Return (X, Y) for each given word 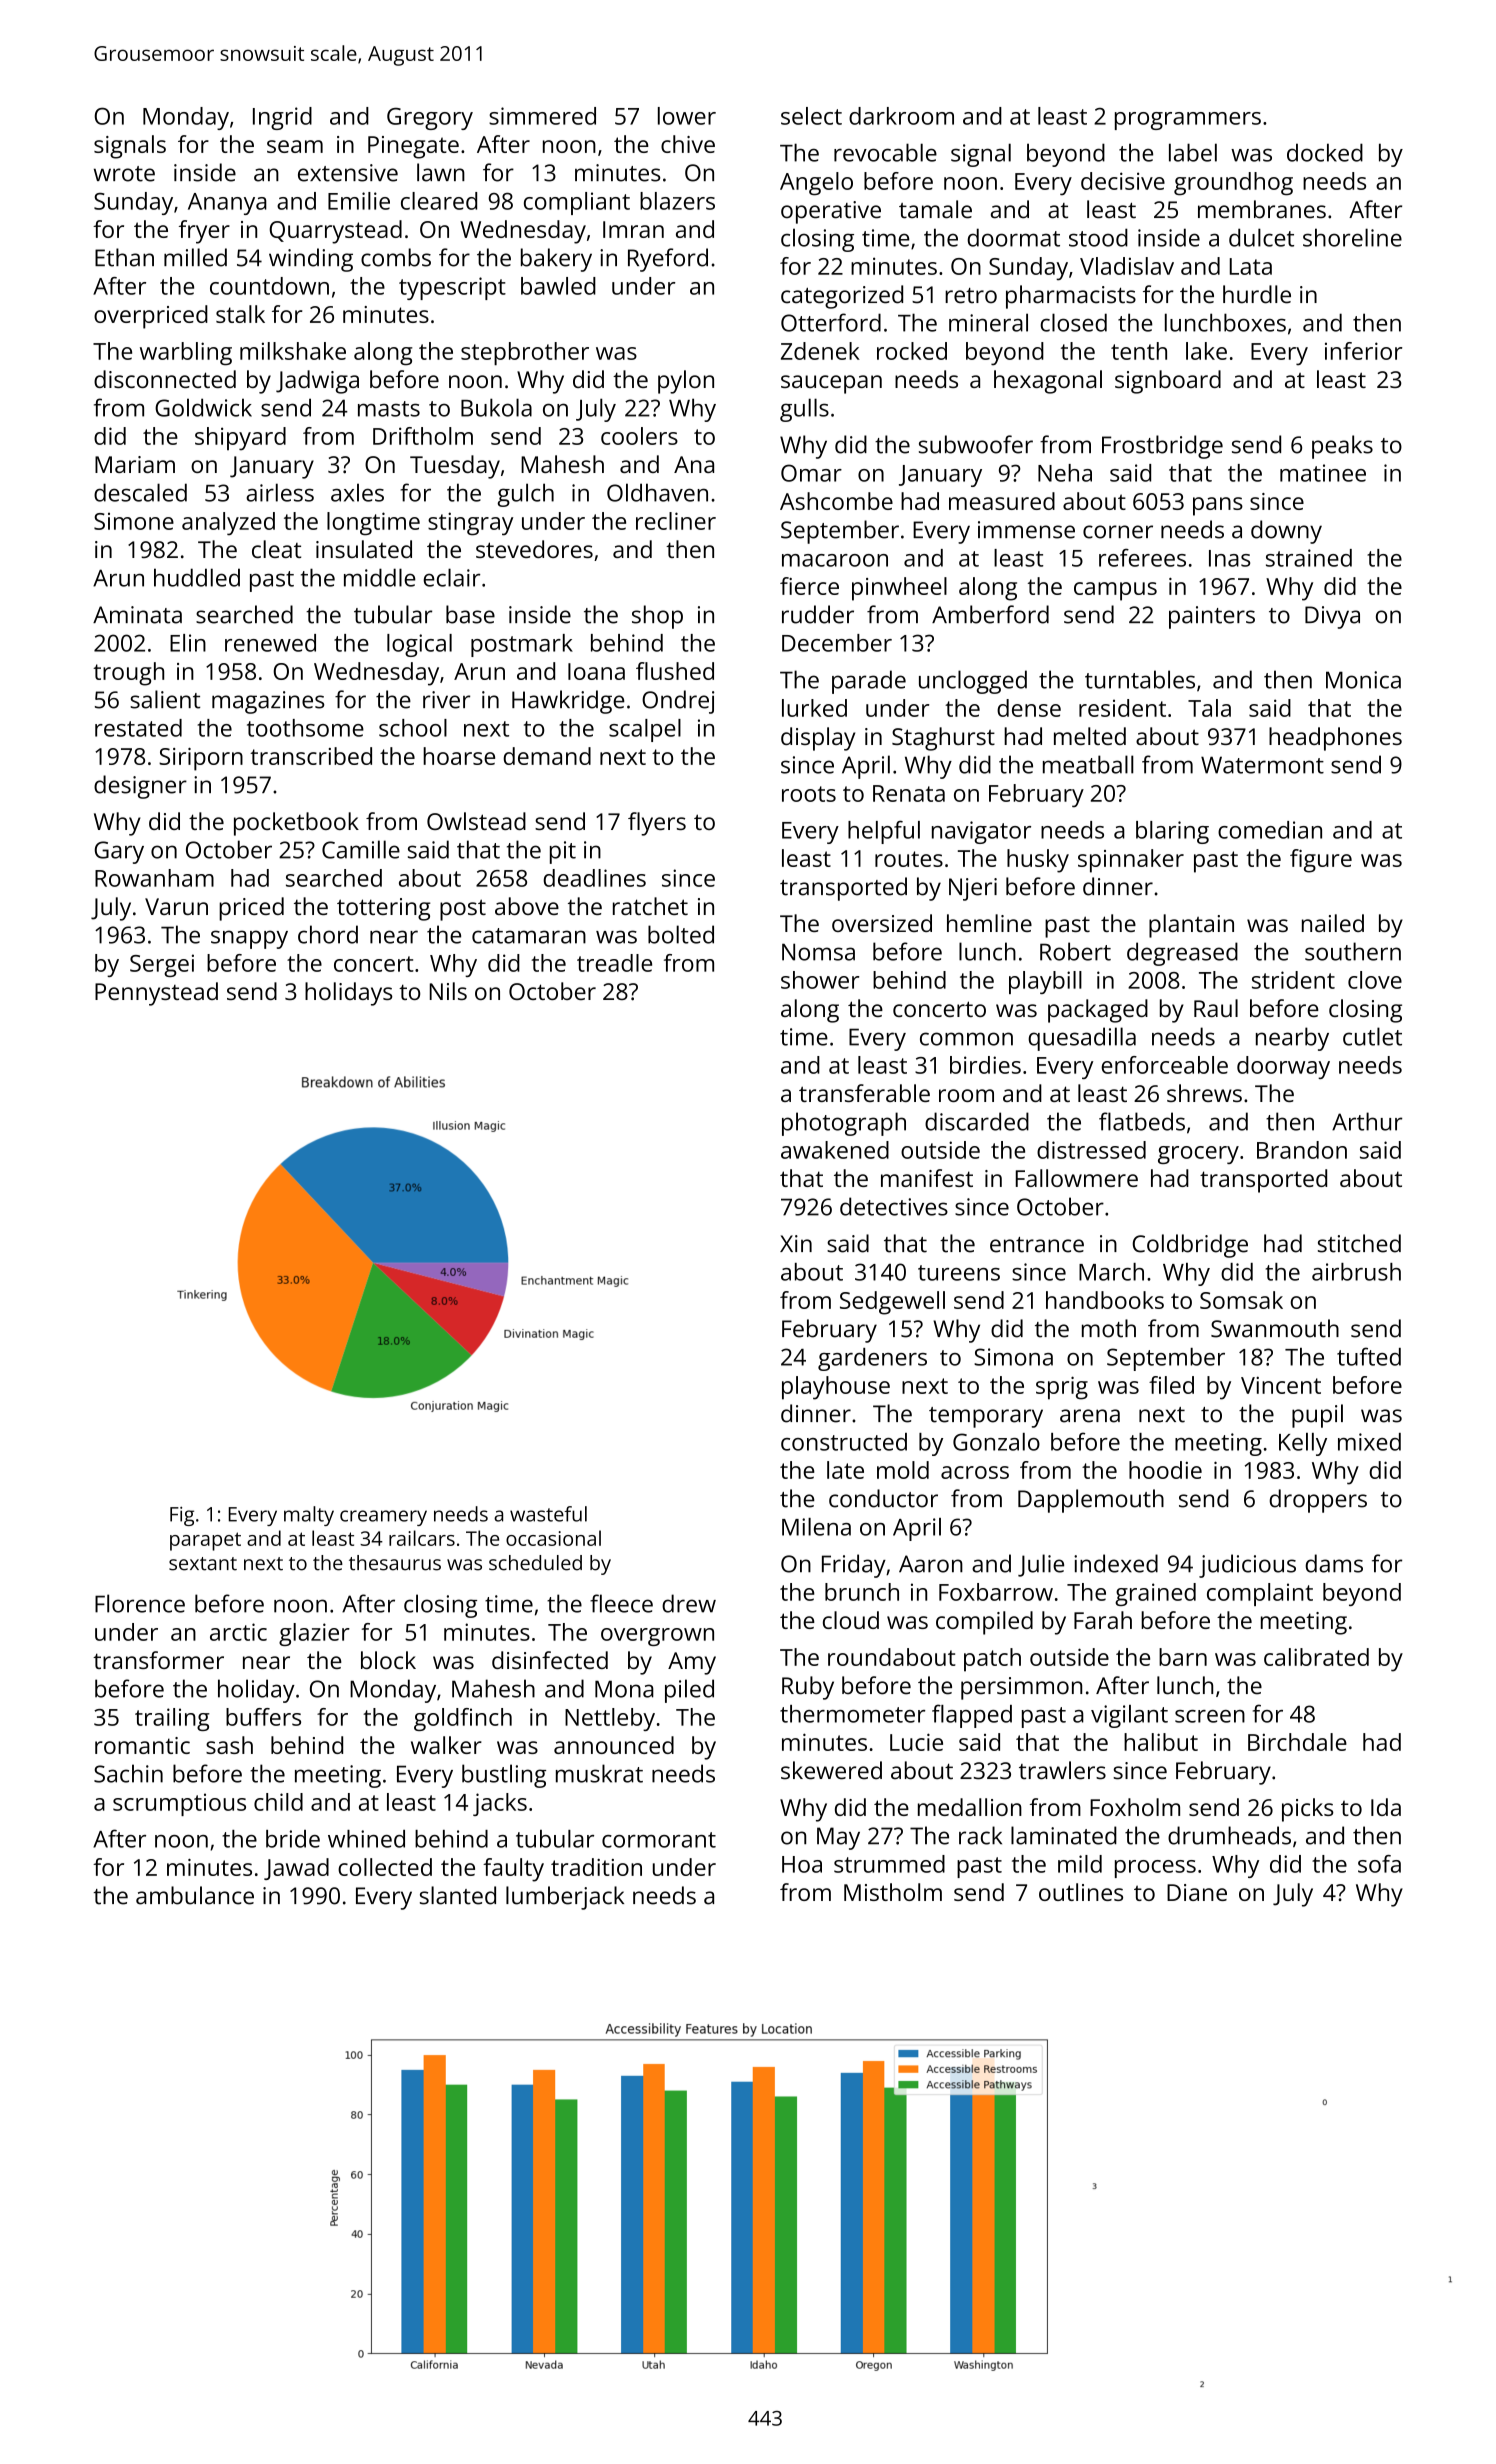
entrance (1037, 1245)
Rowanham (154, 878)
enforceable (1164, 1065)
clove (1375, 980)
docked (1325, 152)
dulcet (1261, 237)
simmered (542, 116)
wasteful (548, 1514)
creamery (383, 1518)
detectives (894, 1206)
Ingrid (282, 118)
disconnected (165, 379)
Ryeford (668, 260)
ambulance (195, 1895)
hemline (989, 923)
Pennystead (156, 994)
